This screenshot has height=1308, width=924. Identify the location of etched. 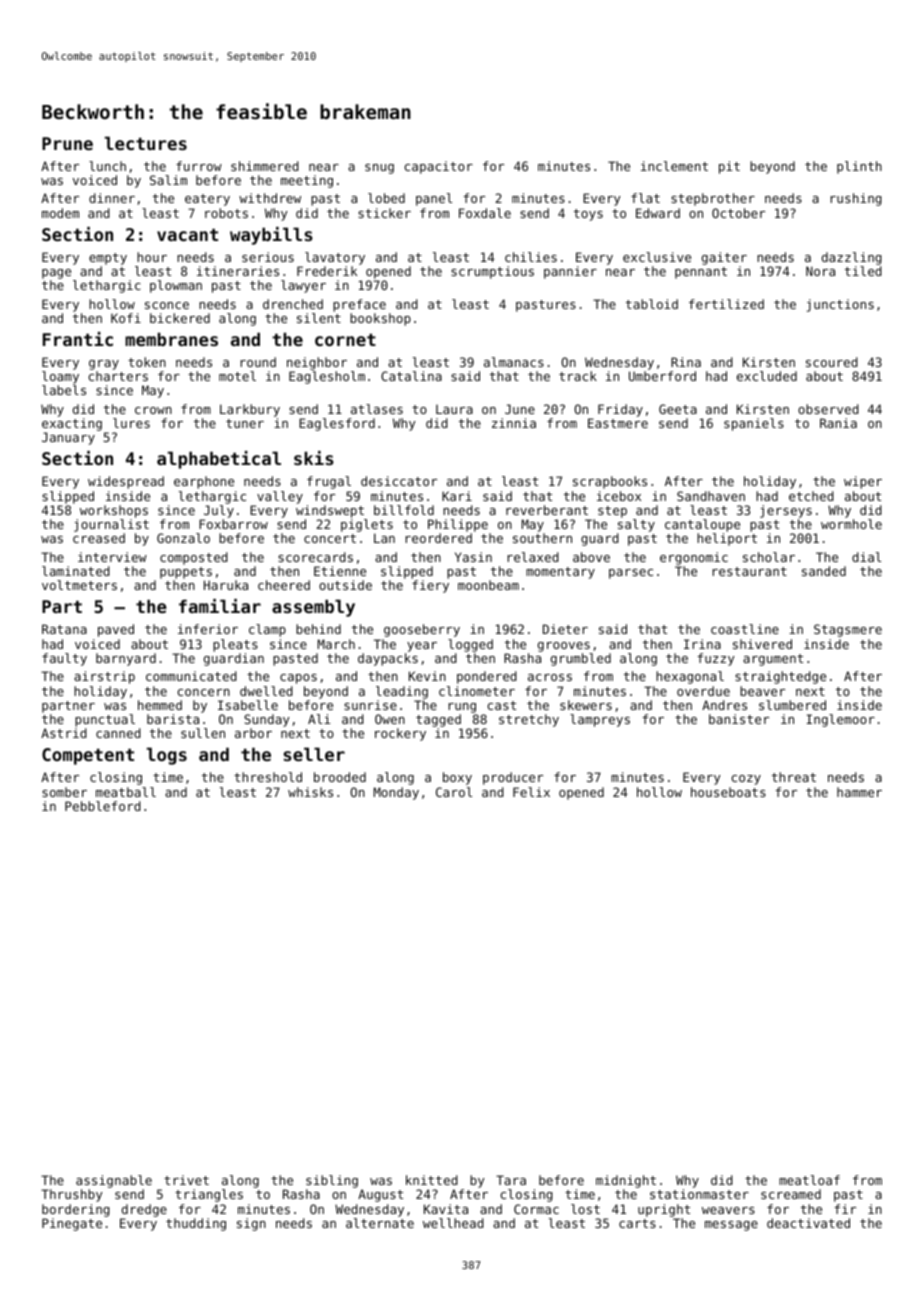
(811, 496).
